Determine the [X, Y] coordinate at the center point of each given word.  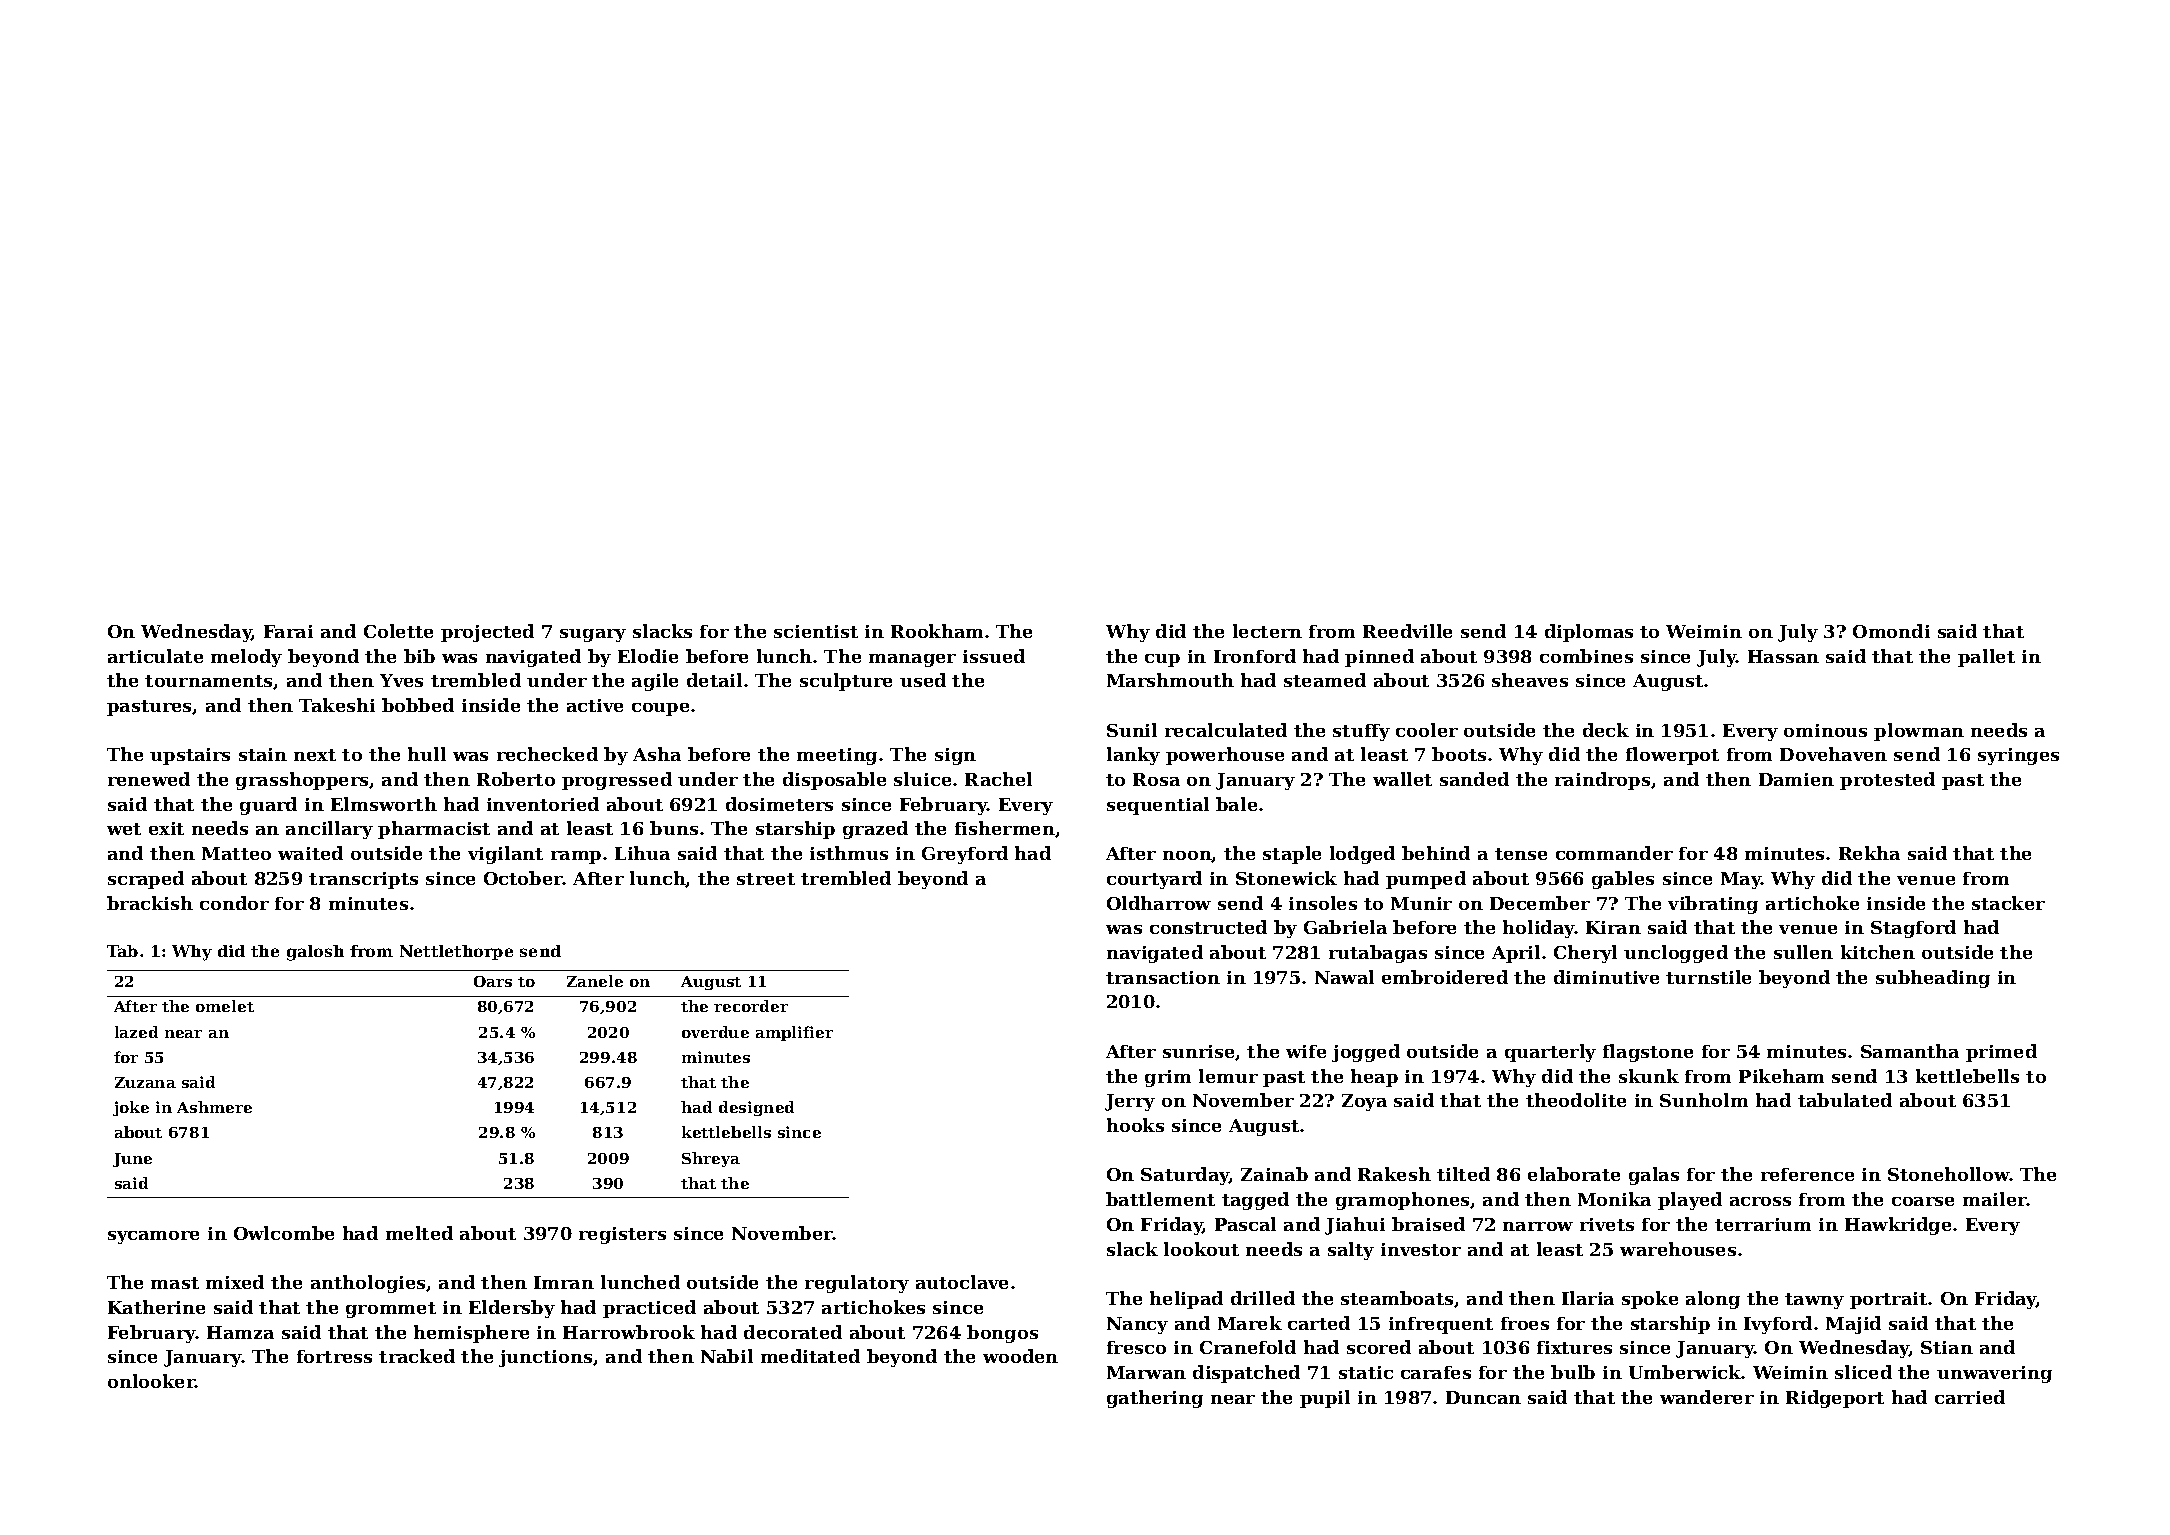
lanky [1133, 756]
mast [175, 1283]
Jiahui [1355, 1226]
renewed [149, 779]
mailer [1995, 1199]
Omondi [1891, 631]
